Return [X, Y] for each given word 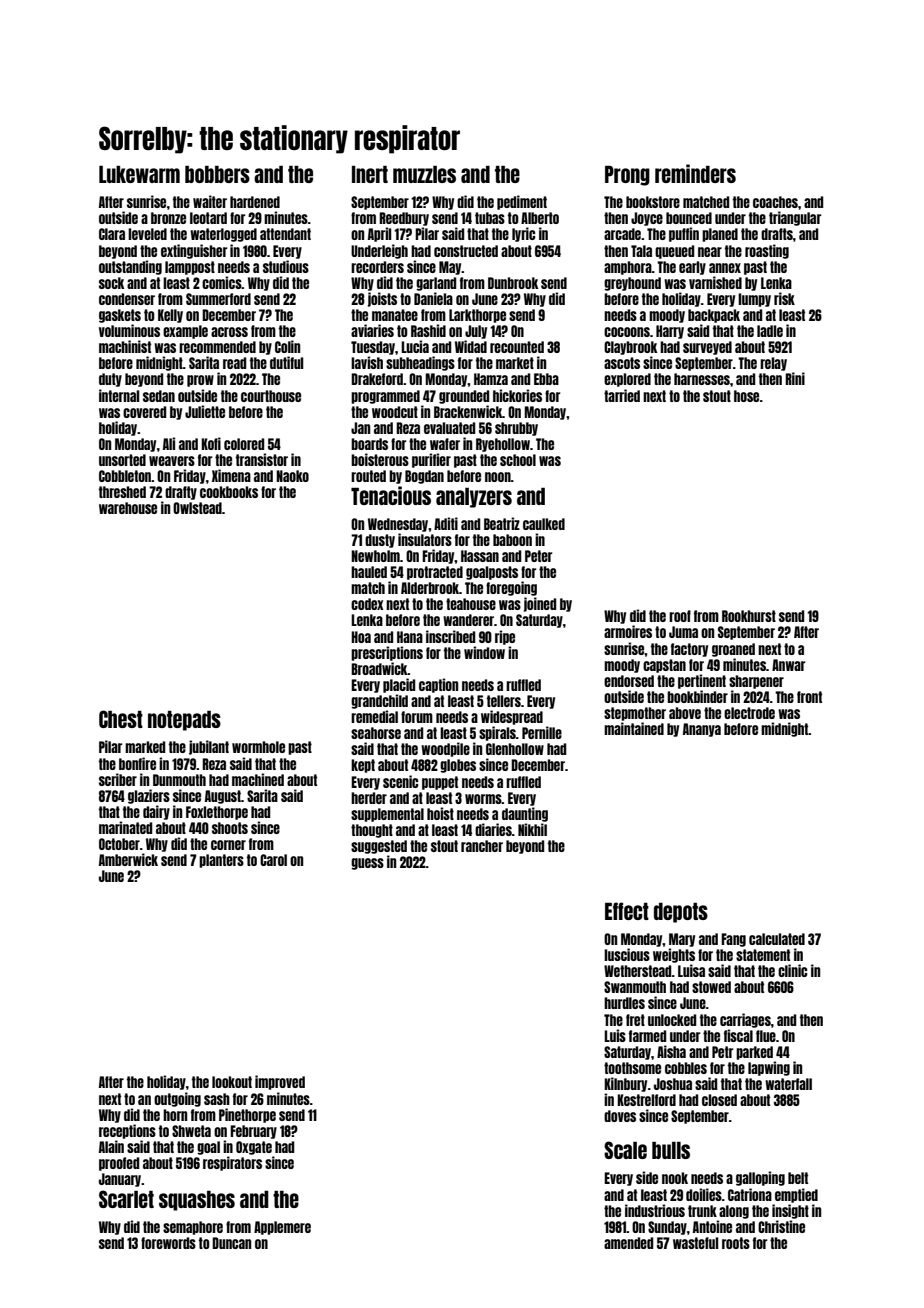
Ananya [702, 730]
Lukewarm [139, 174]
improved [280, 1082]
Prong [627, 176]
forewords [168, 1243]
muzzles [424, 174]
